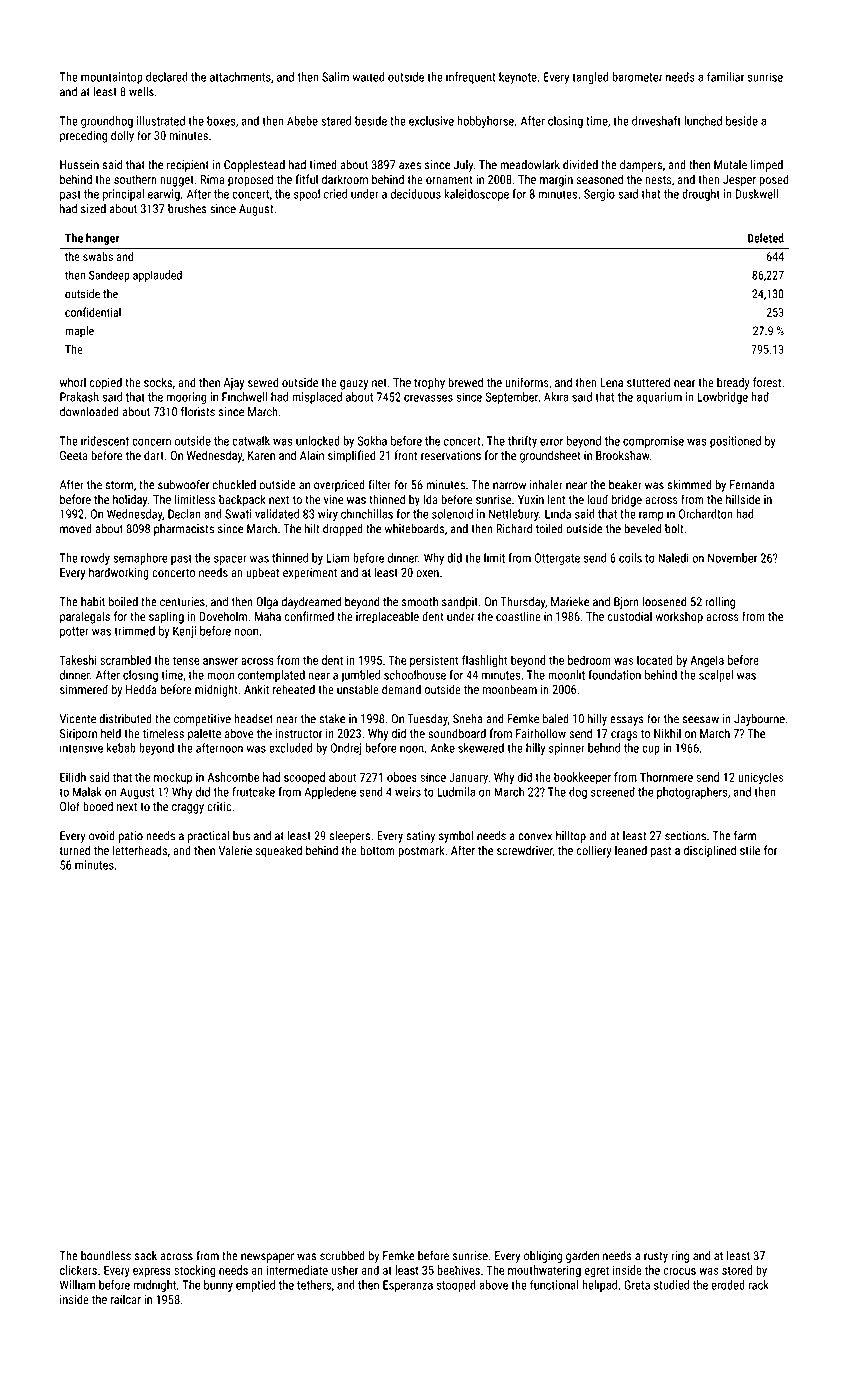  What do you see at coordinates (126, 1299) in the image?
I see `railcar` at bounding box center [126, 1299].
